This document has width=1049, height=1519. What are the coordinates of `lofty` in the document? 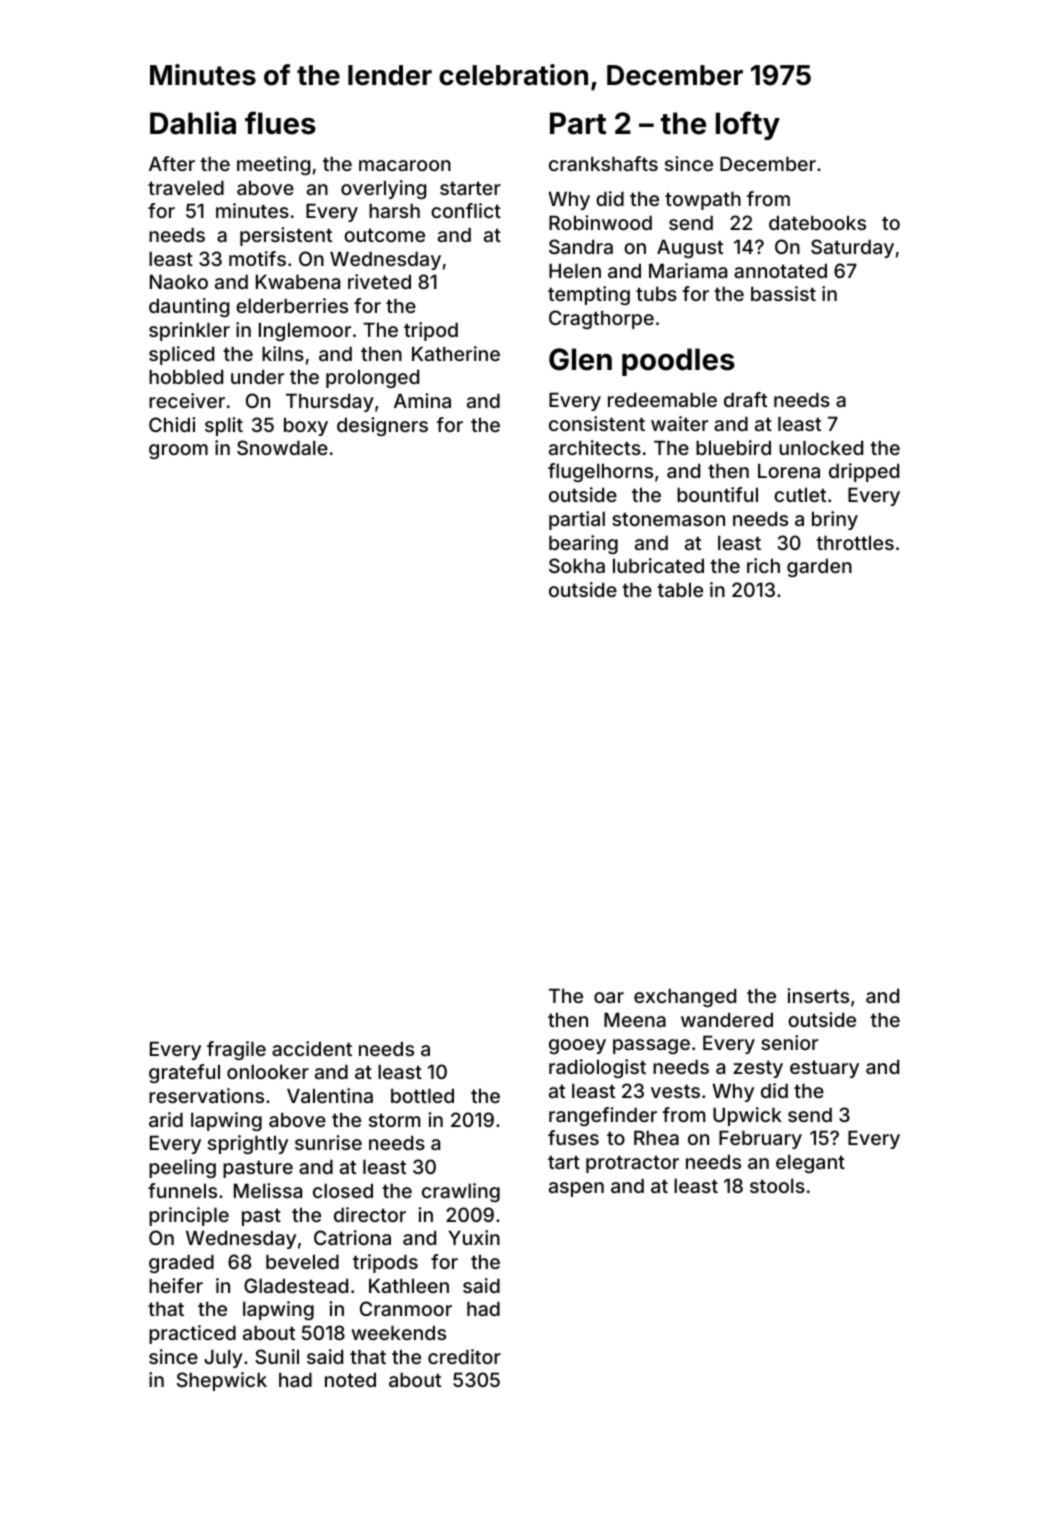 It's located at (748, 125).
